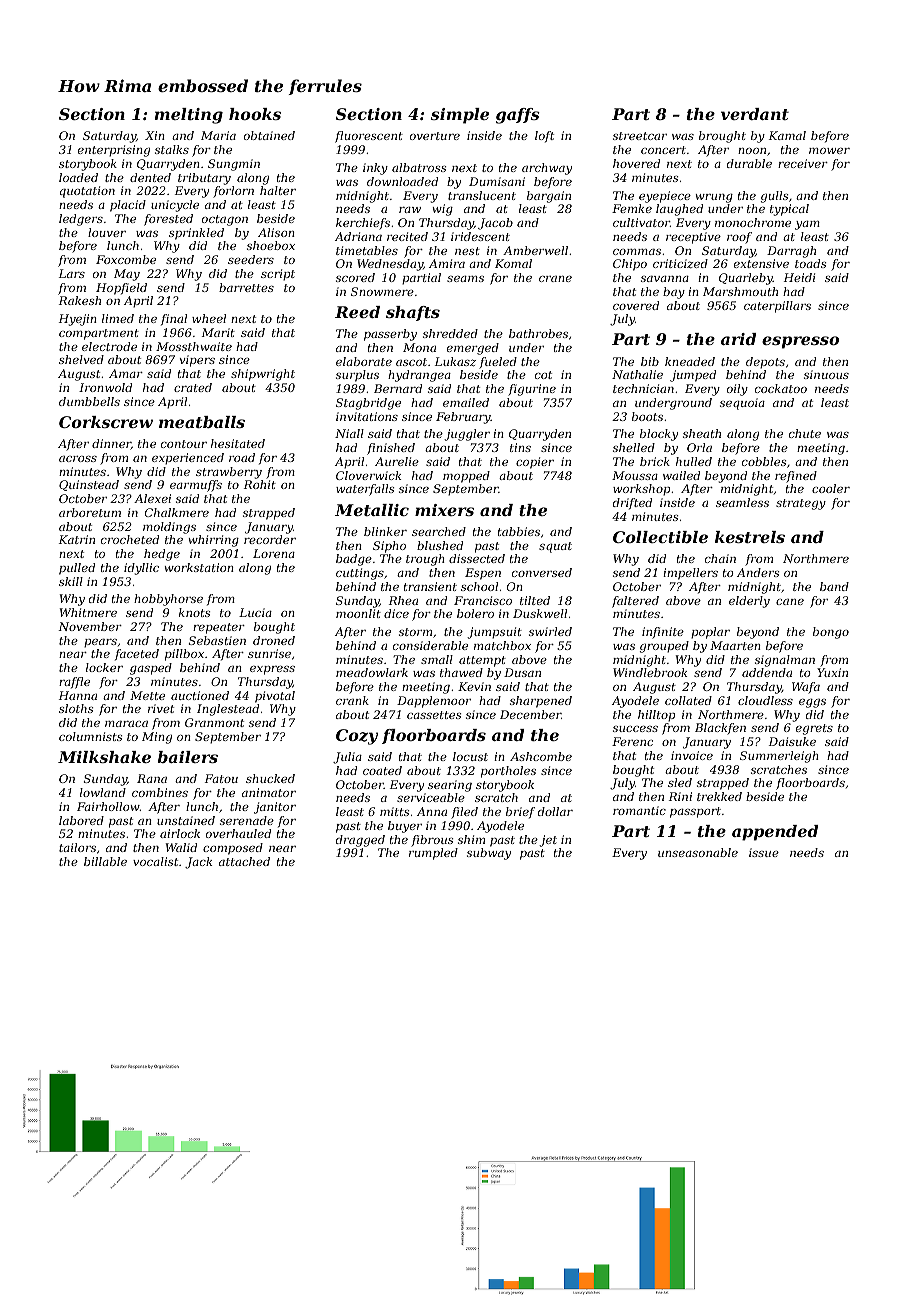 This screenshot has height=1316, width=908. What do you see at coordinates (174, 320) in the screenshot?
I see `final` at bounding box center [174, 320].
